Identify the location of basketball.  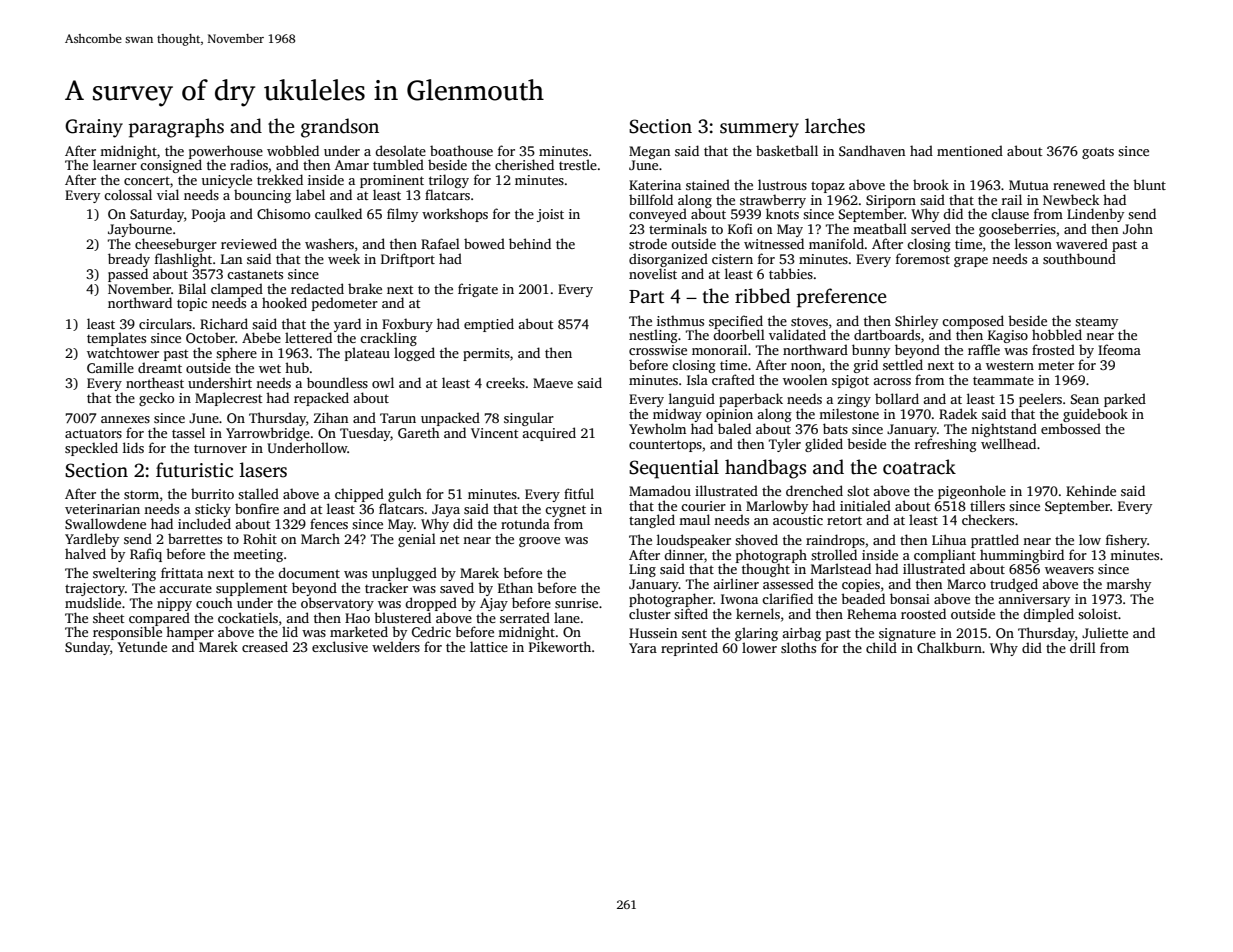
(787, 150).
